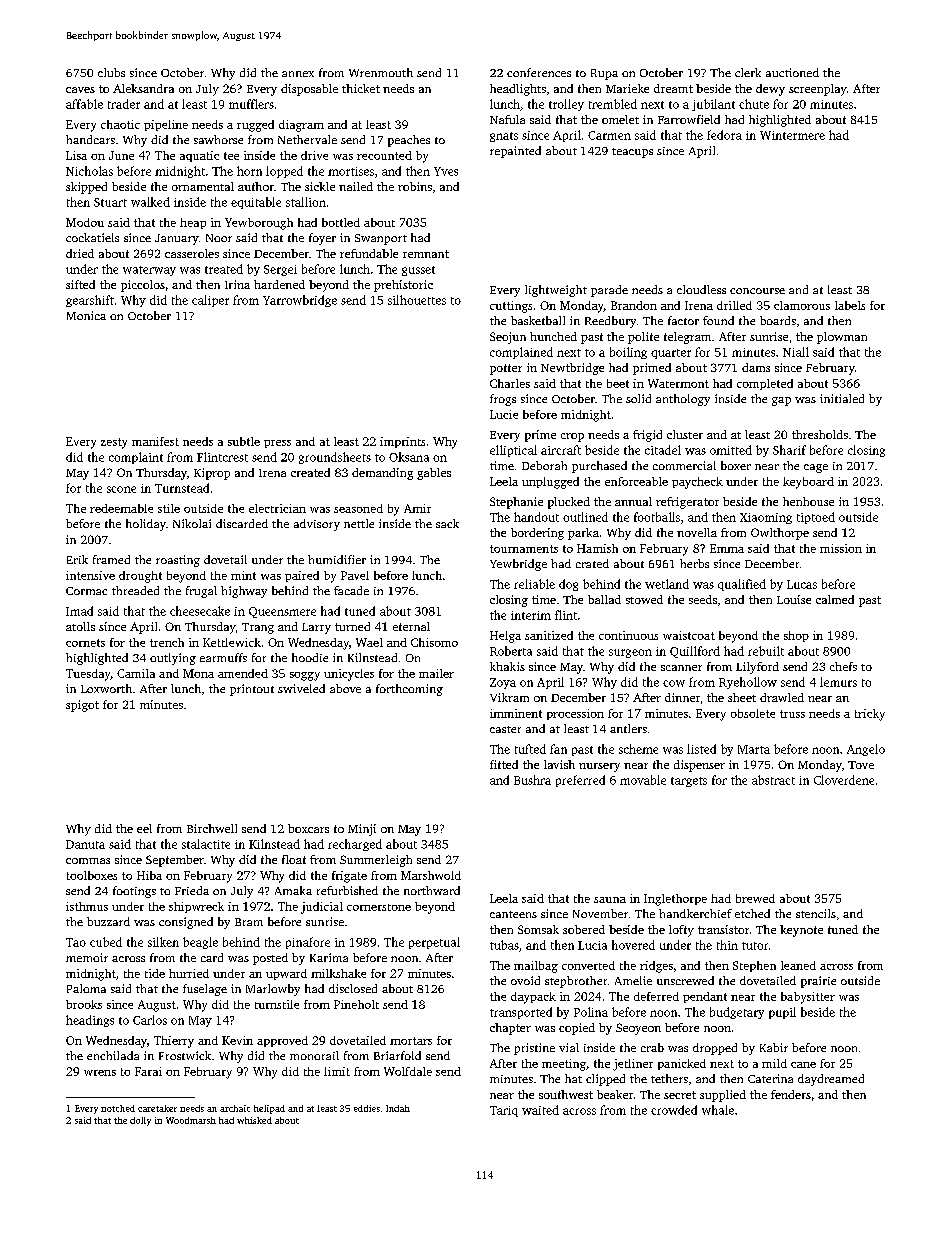  What do you see at coordinates (111, 72) in the document?
I see `clubs` at bounding box center [111, 72].
